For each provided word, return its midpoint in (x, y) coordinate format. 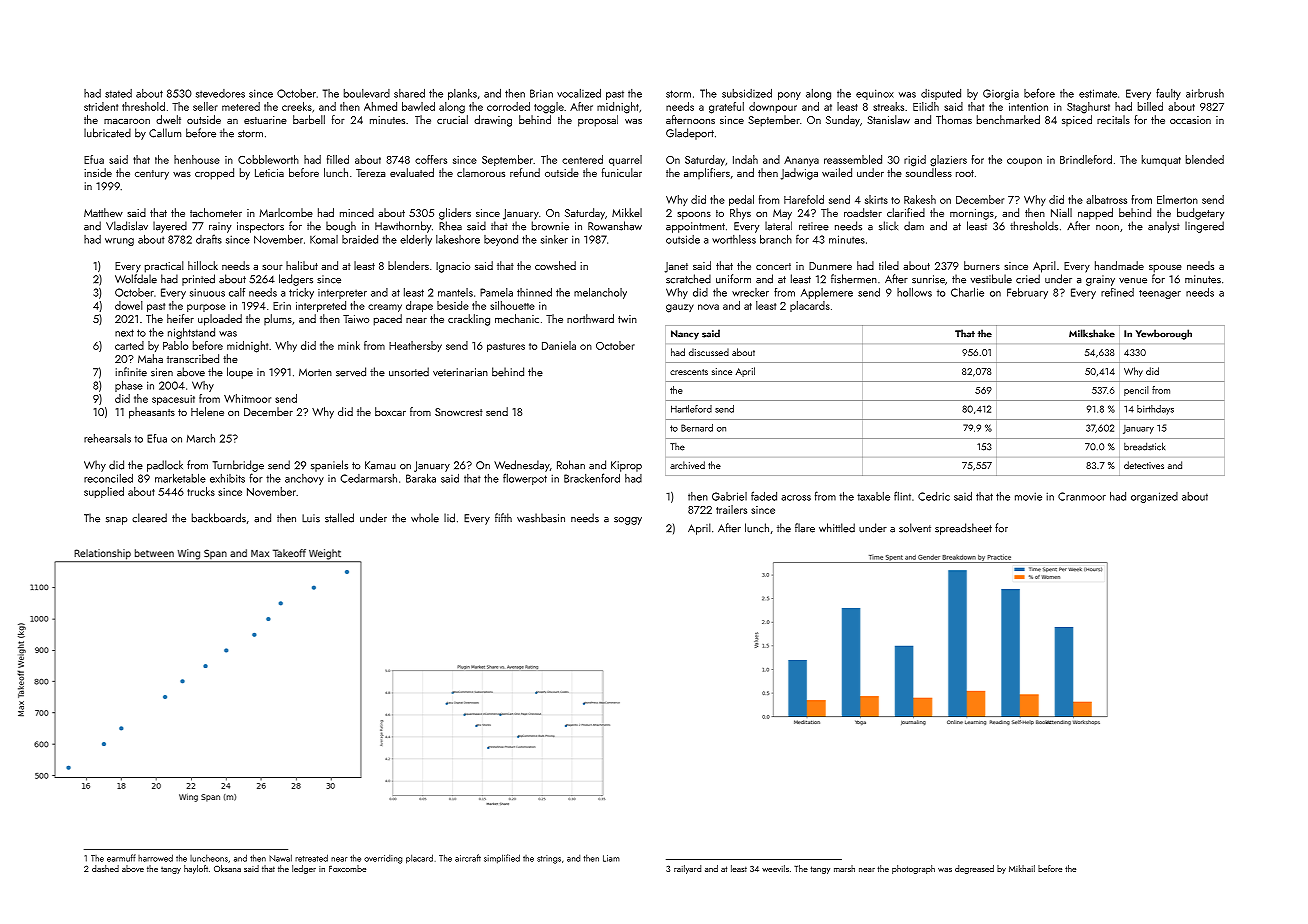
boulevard (367, 93)
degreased (974, 869)
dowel (129, 305)
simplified (502, 859)
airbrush (1205, 93)
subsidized (747, 93)
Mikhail (1022, 868)
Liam (611, 858)
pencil (1136, 391)
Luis (311, 518)
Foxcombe (347, 868)
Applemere (827, 293)
